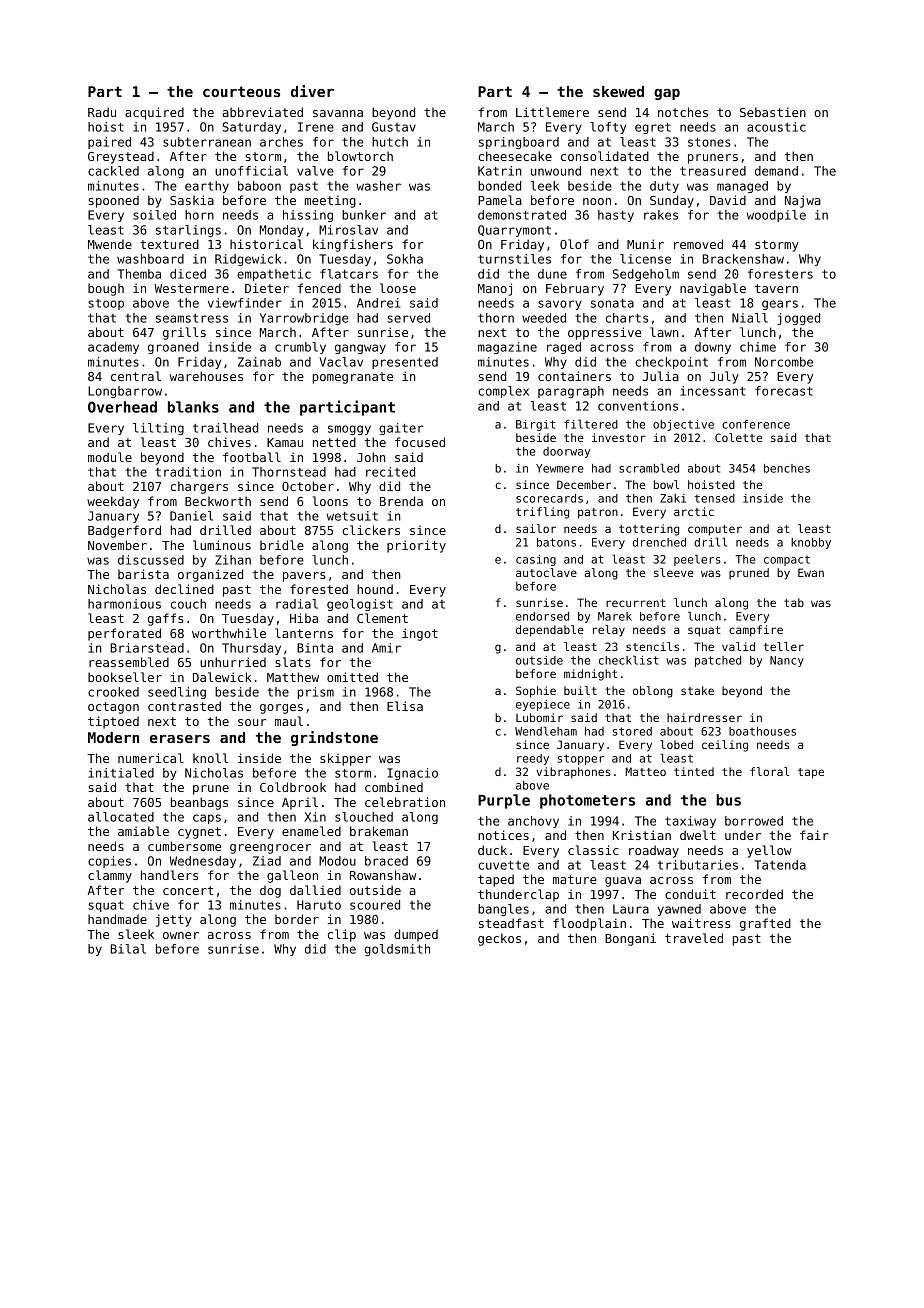 This screenshot has width=924, height=1308. Describe the element at coordinates (297, 919) in the screenshot. I see `border` at that location.
